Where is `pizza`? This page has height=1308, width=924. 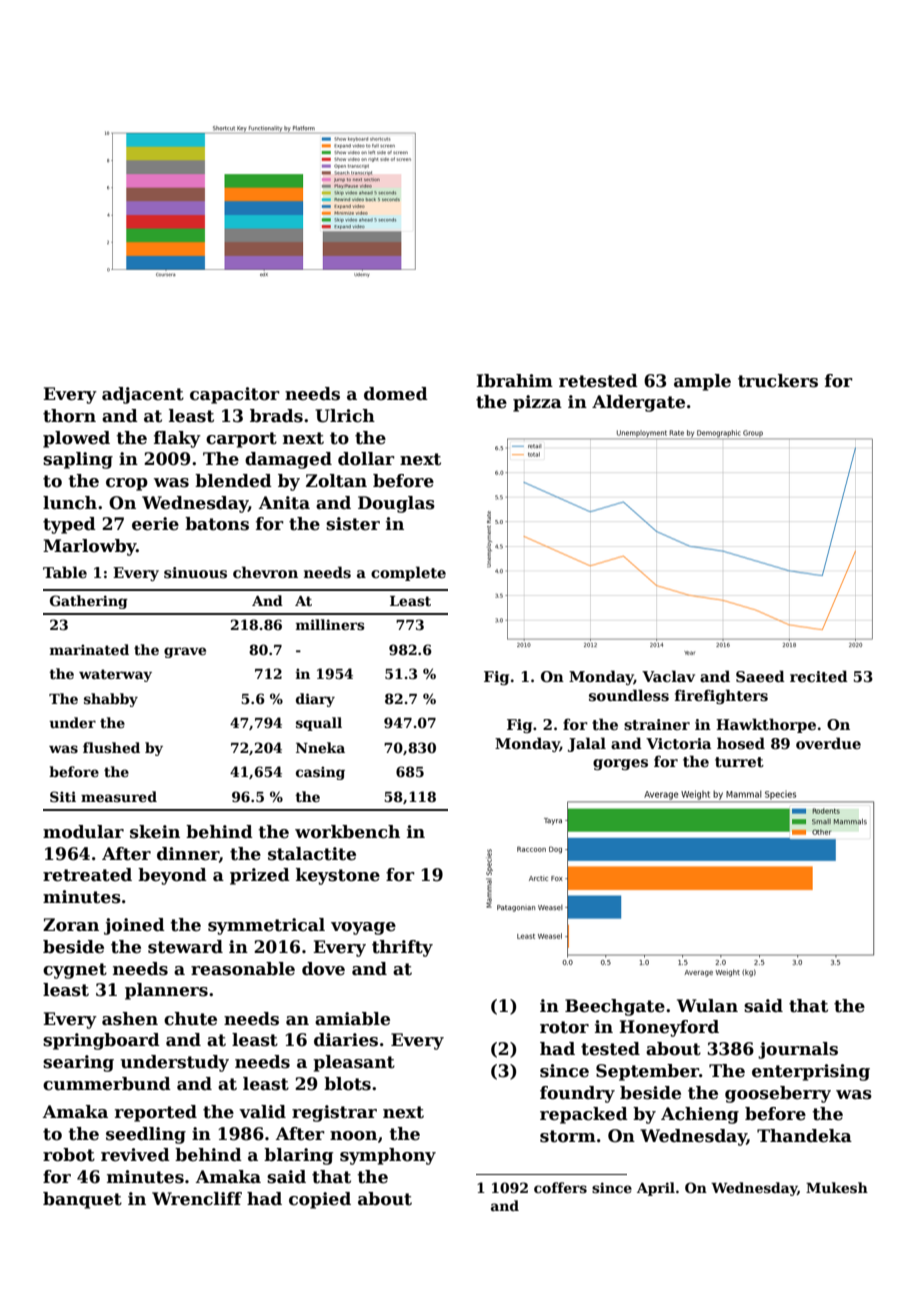
pizza is located at coordinates (537, 403).
